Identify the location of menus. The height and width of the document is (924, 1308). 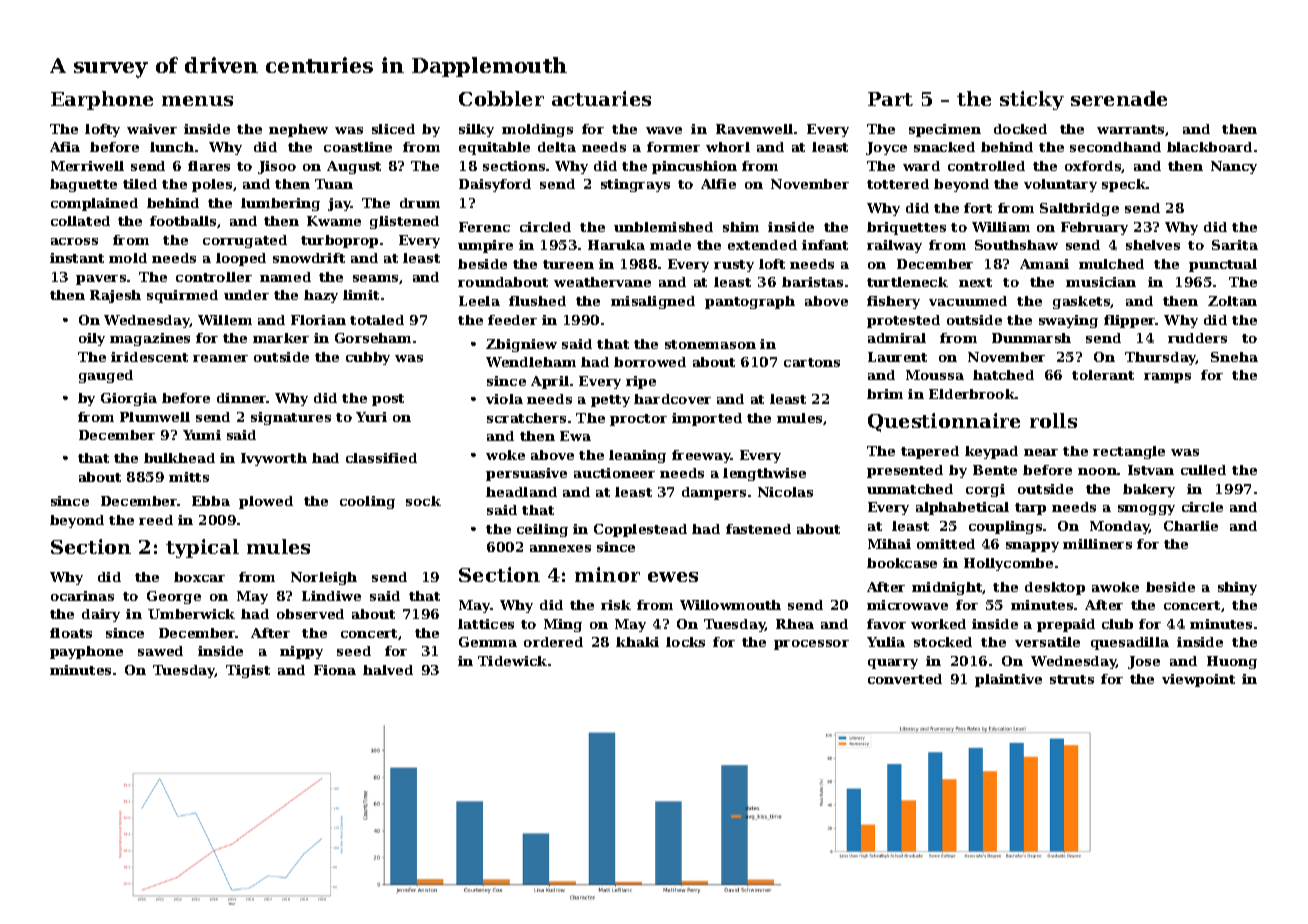
(197, 101).
